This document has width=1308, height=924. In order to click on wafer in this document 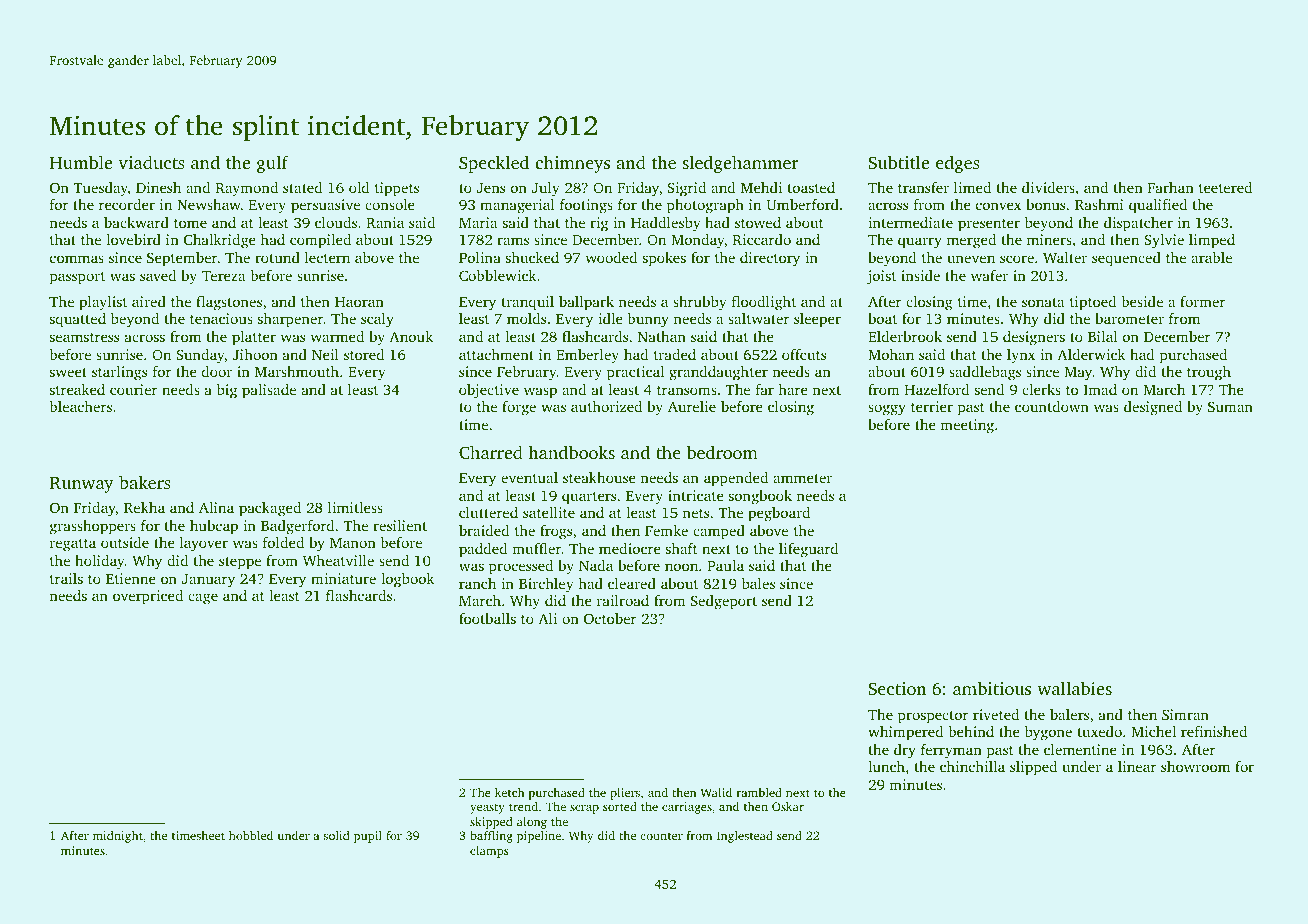, I will do `click(989, 275)`.
